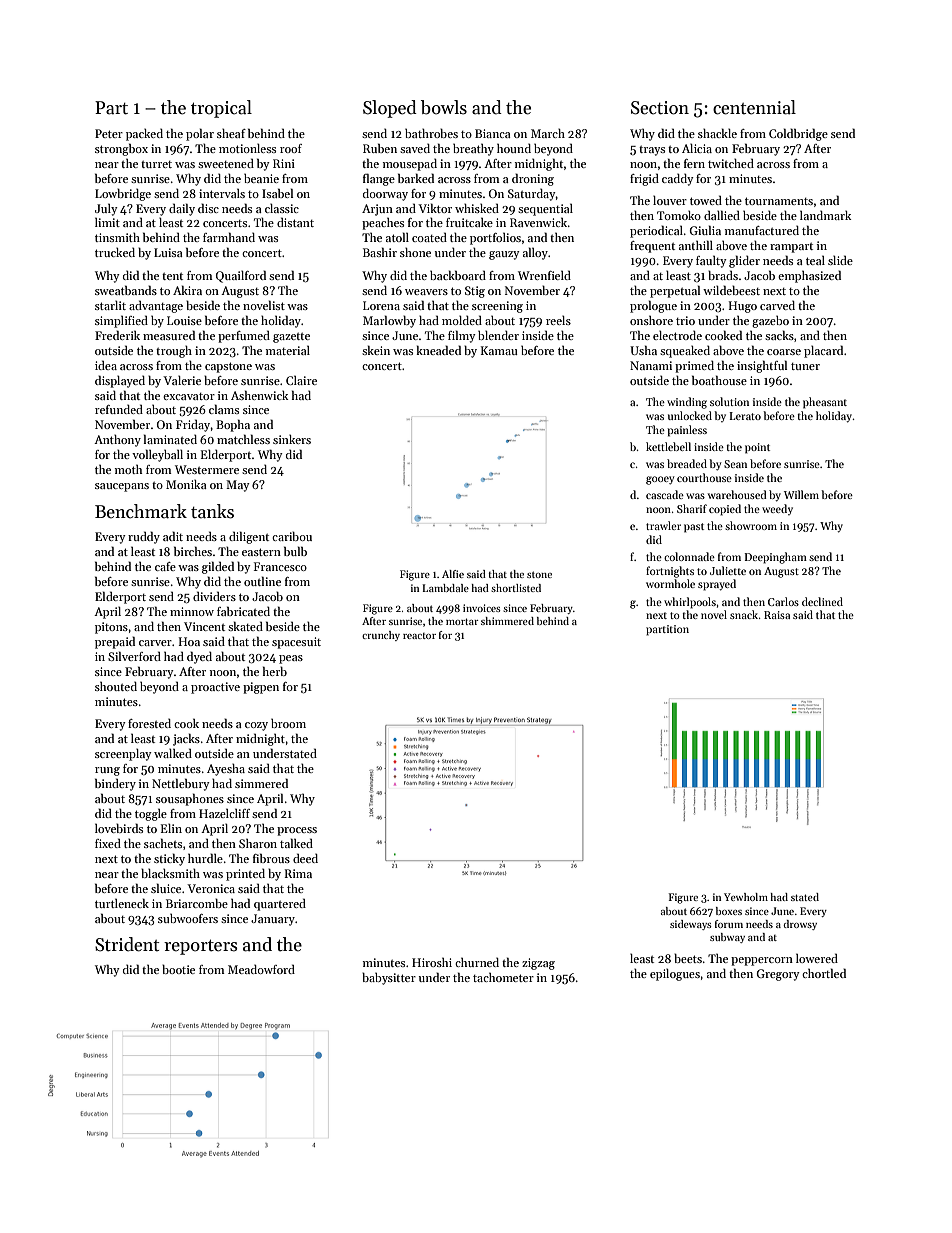 The height and width of the page is (1233, 952). I want to click on quartered, so click(280, 904).
